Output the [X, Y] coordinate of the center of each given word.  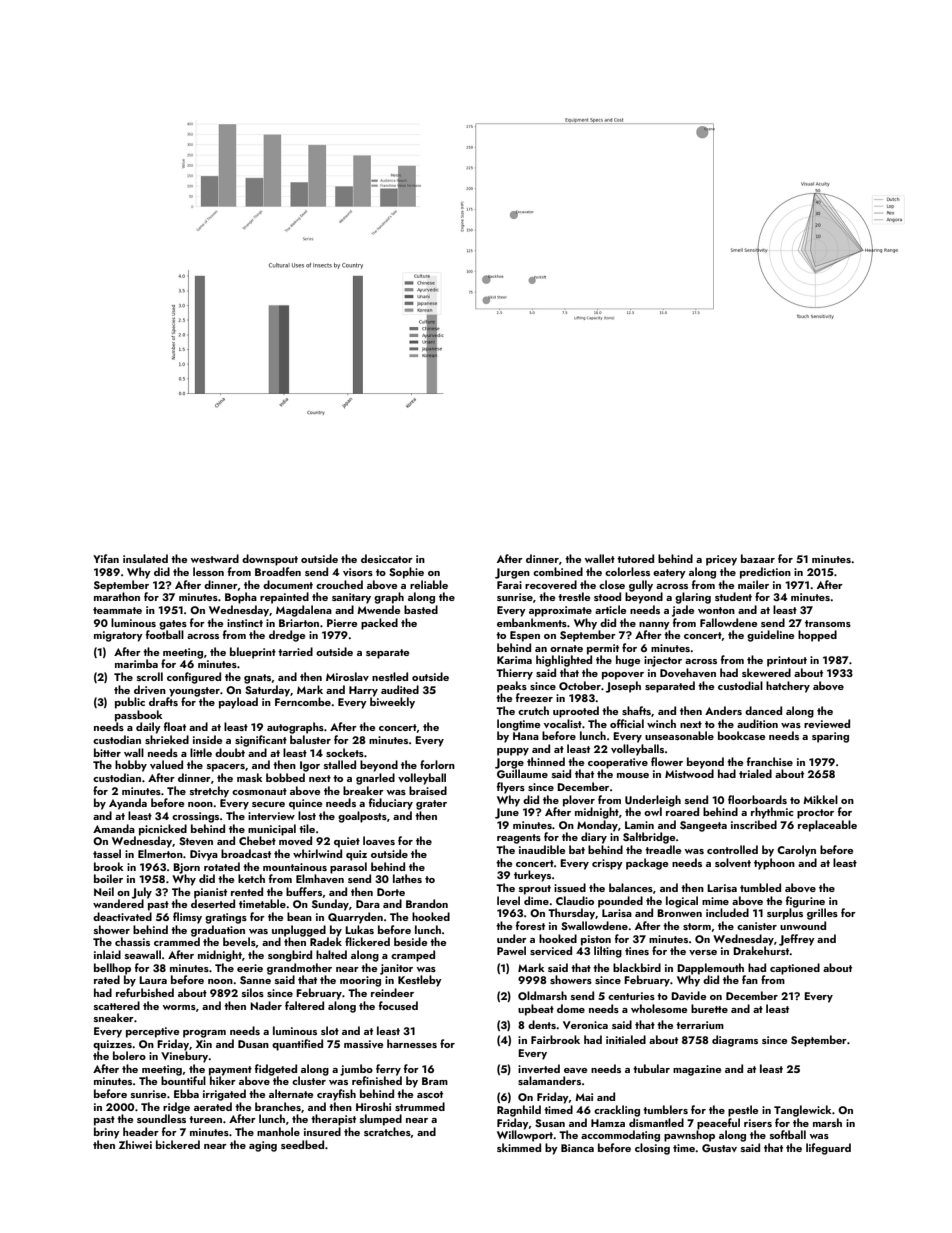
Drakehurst [761, 950]
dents [542, 1024]
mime [715, 901]
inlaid [107, 954]
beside [410, 941]
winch [661, 723]
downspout [270, 560]
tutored [635, 558]
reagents [519, 839]
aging [263, 1146]
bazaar [758, 558]
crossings [195, 817]
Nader [266, 1005]
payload [238, 703]
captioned [795, 969]
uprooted [576, 712]
